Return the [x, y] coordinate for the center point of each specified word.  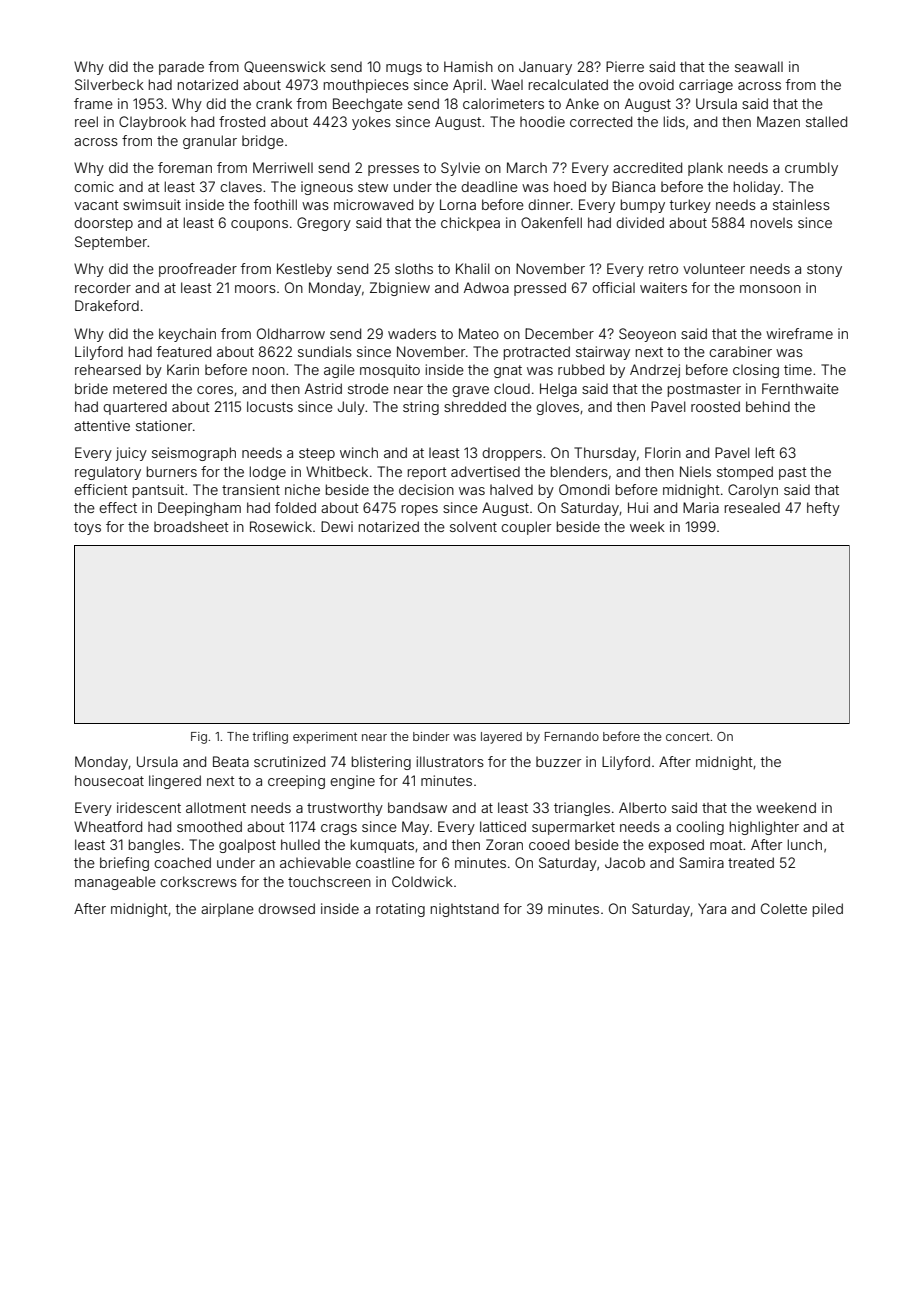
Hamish [468, 66]
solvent [473, 526]
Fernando [572, 736]
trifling [270, 737]
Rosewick [281, 526]
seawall [759, 66]
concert [688, 736]
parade [181, 68]
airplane [227, 910]
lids [674, 121]
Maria [701, 507]
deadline [489, 186]
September [111, 243]
